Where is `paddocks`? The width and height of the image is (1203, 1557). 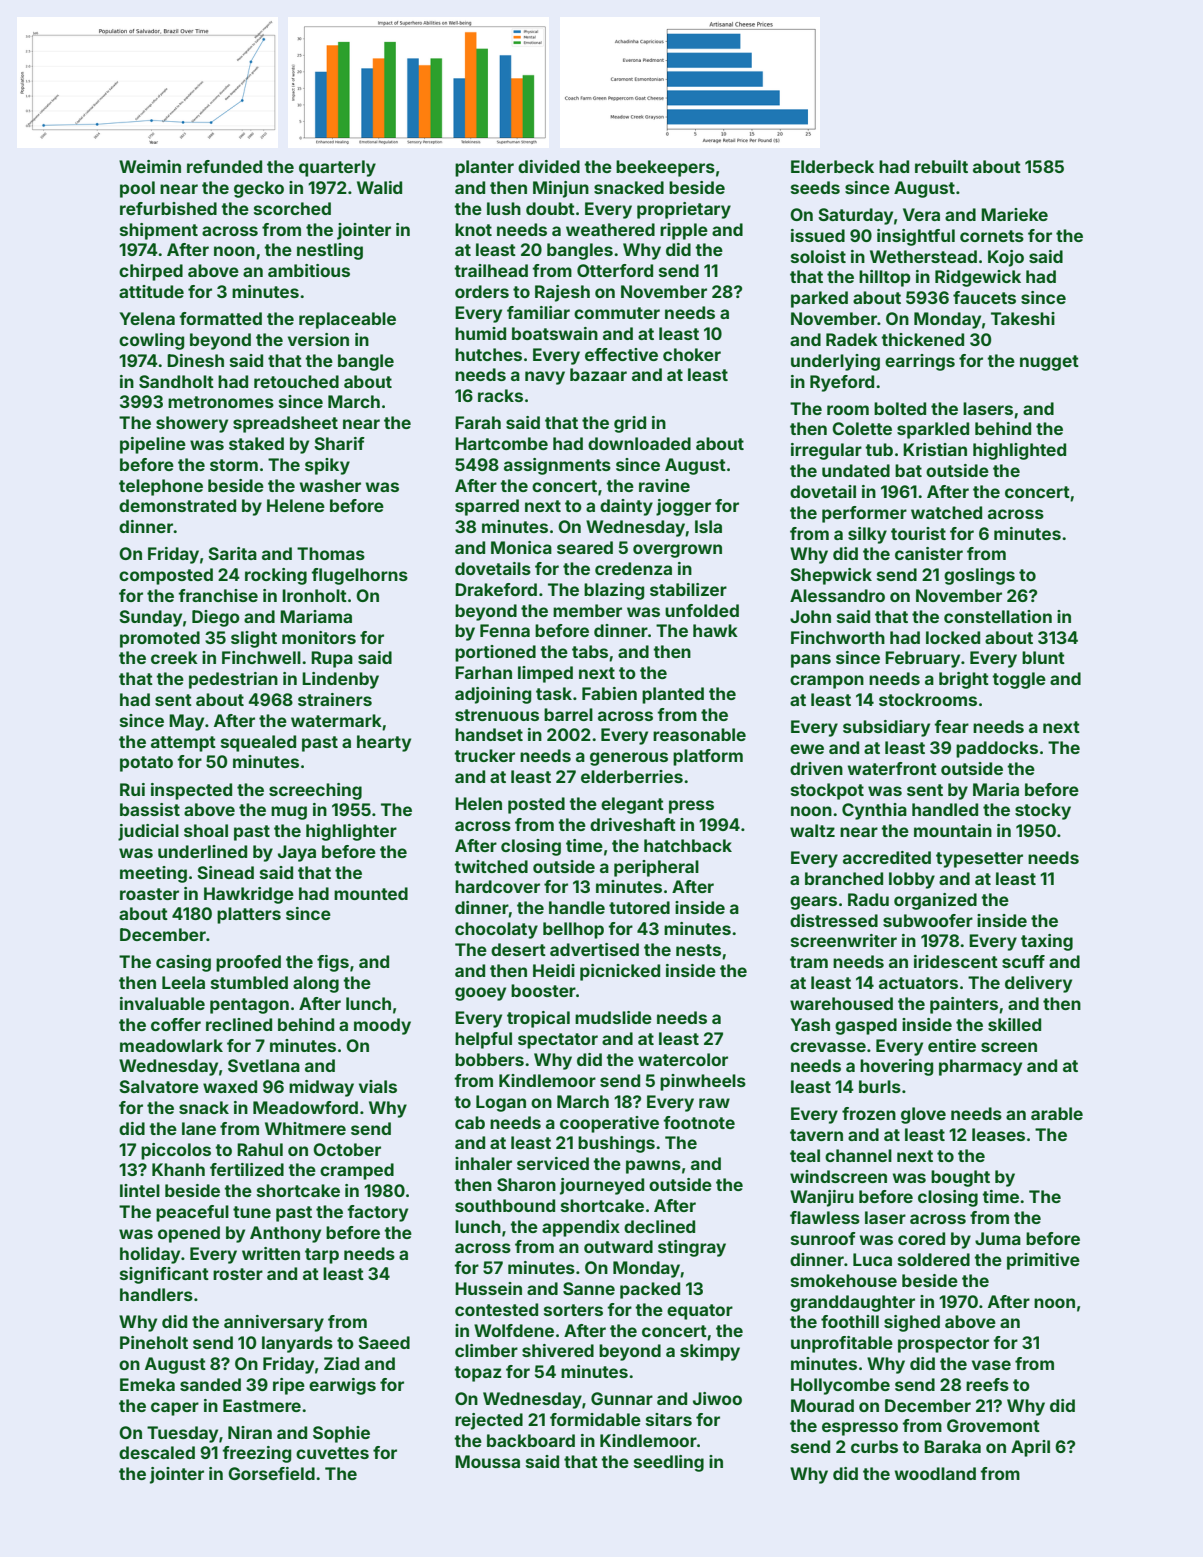
paddocks is located at coordinates (997, 749).
